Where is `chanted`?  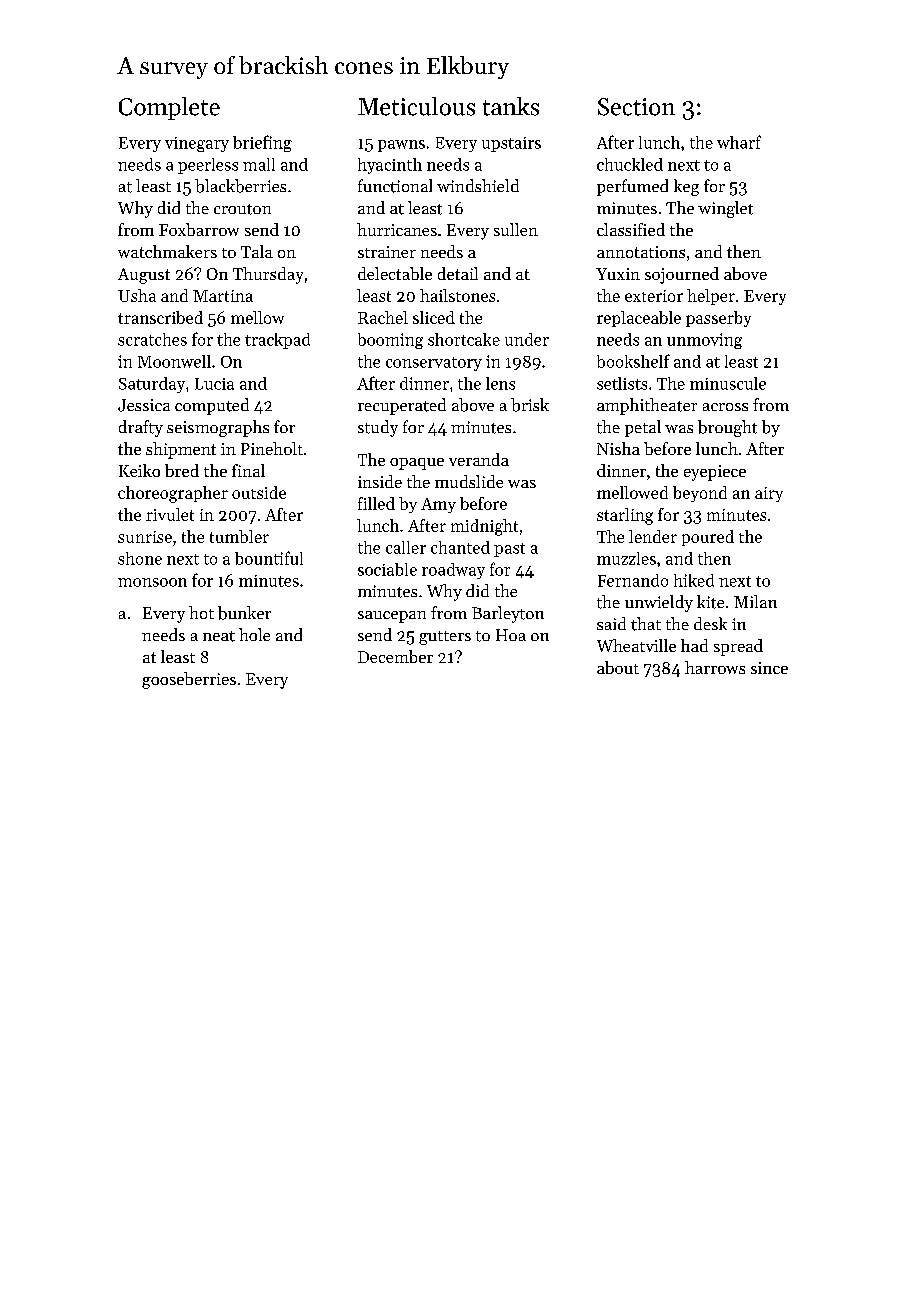
chanted is located at coordinates (460, 547).
